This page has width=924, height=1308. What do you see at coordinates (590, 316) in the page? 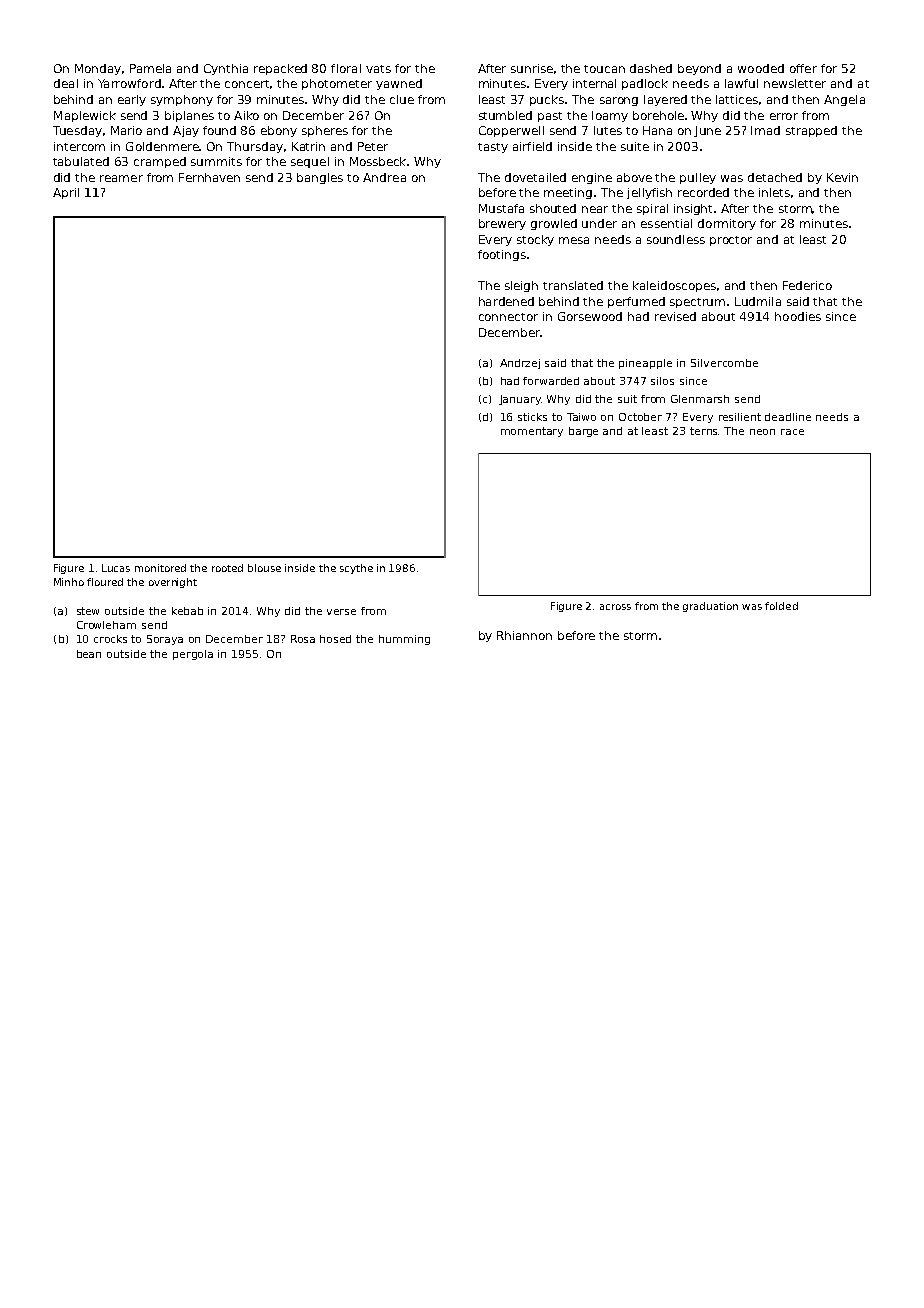
I see `Gorsewood` at bounding box center [590, 316].
